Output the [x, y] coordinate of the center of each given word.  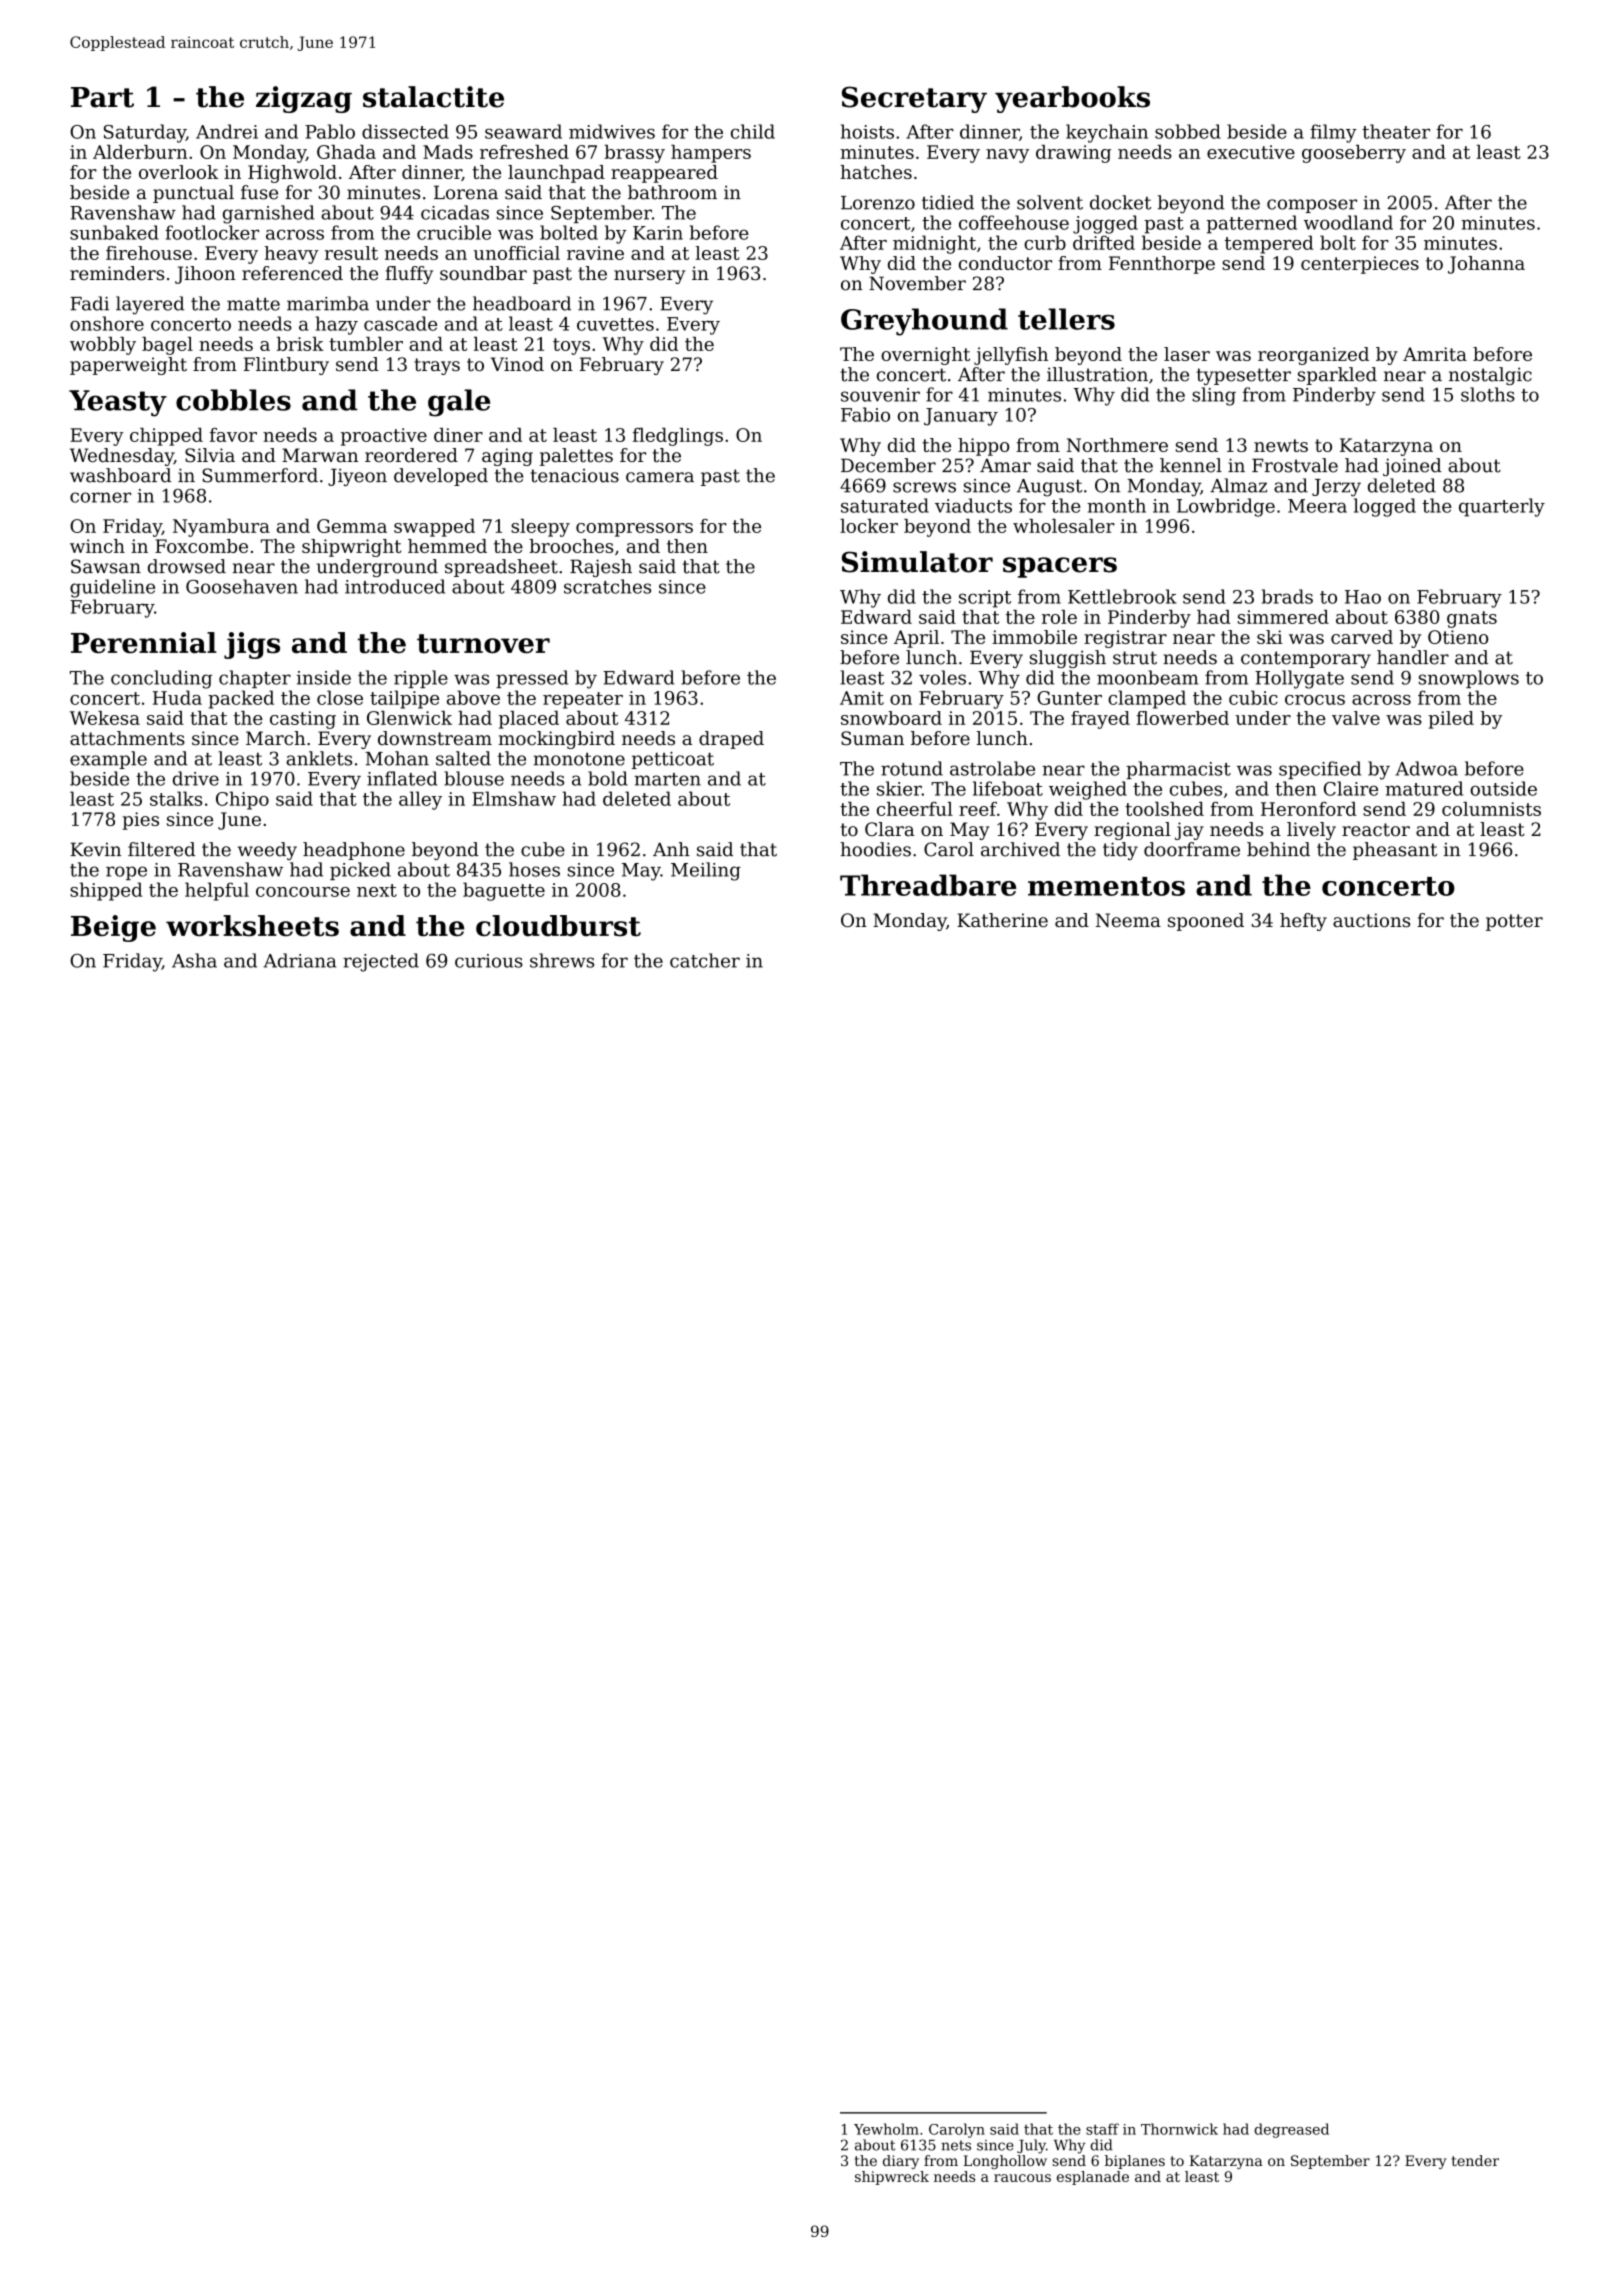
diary [901, 2162]
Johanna [1486, 265]
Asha [194, 960]
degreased [1291, 2130]
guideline [112, 588]
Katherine [1002, 920]
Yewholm [886, 2129]
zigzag [304, 99]
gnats [1472, 619]
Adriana [299, 960]
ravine [595, 253]
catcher [705, 960]
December [888, 465]
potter [1514, 922]
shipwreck [892, 2178]
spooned [1206, 922]
